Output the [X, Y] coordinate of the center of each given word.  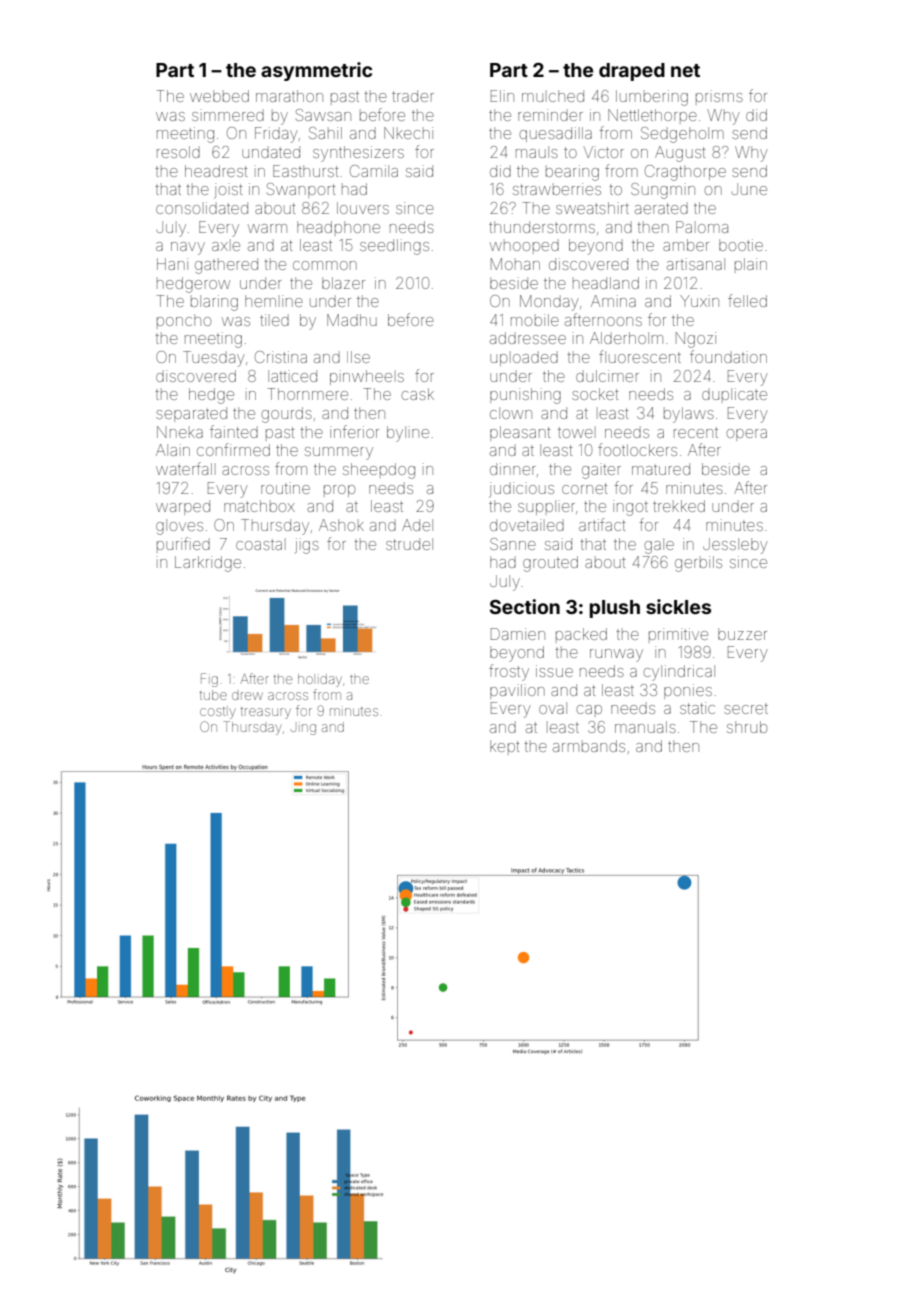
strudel [409, 544]
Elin [502, 96]
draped [632, 72]
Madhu [352, 320]
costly [217, 713]
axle [226, 245]
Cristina [281, 357]
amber [686, 245]
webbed [219, 96]
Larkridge [208, 564]
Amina [613, 301]
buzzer [742, 634]
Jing [303, 729]
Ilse [358, 357]
